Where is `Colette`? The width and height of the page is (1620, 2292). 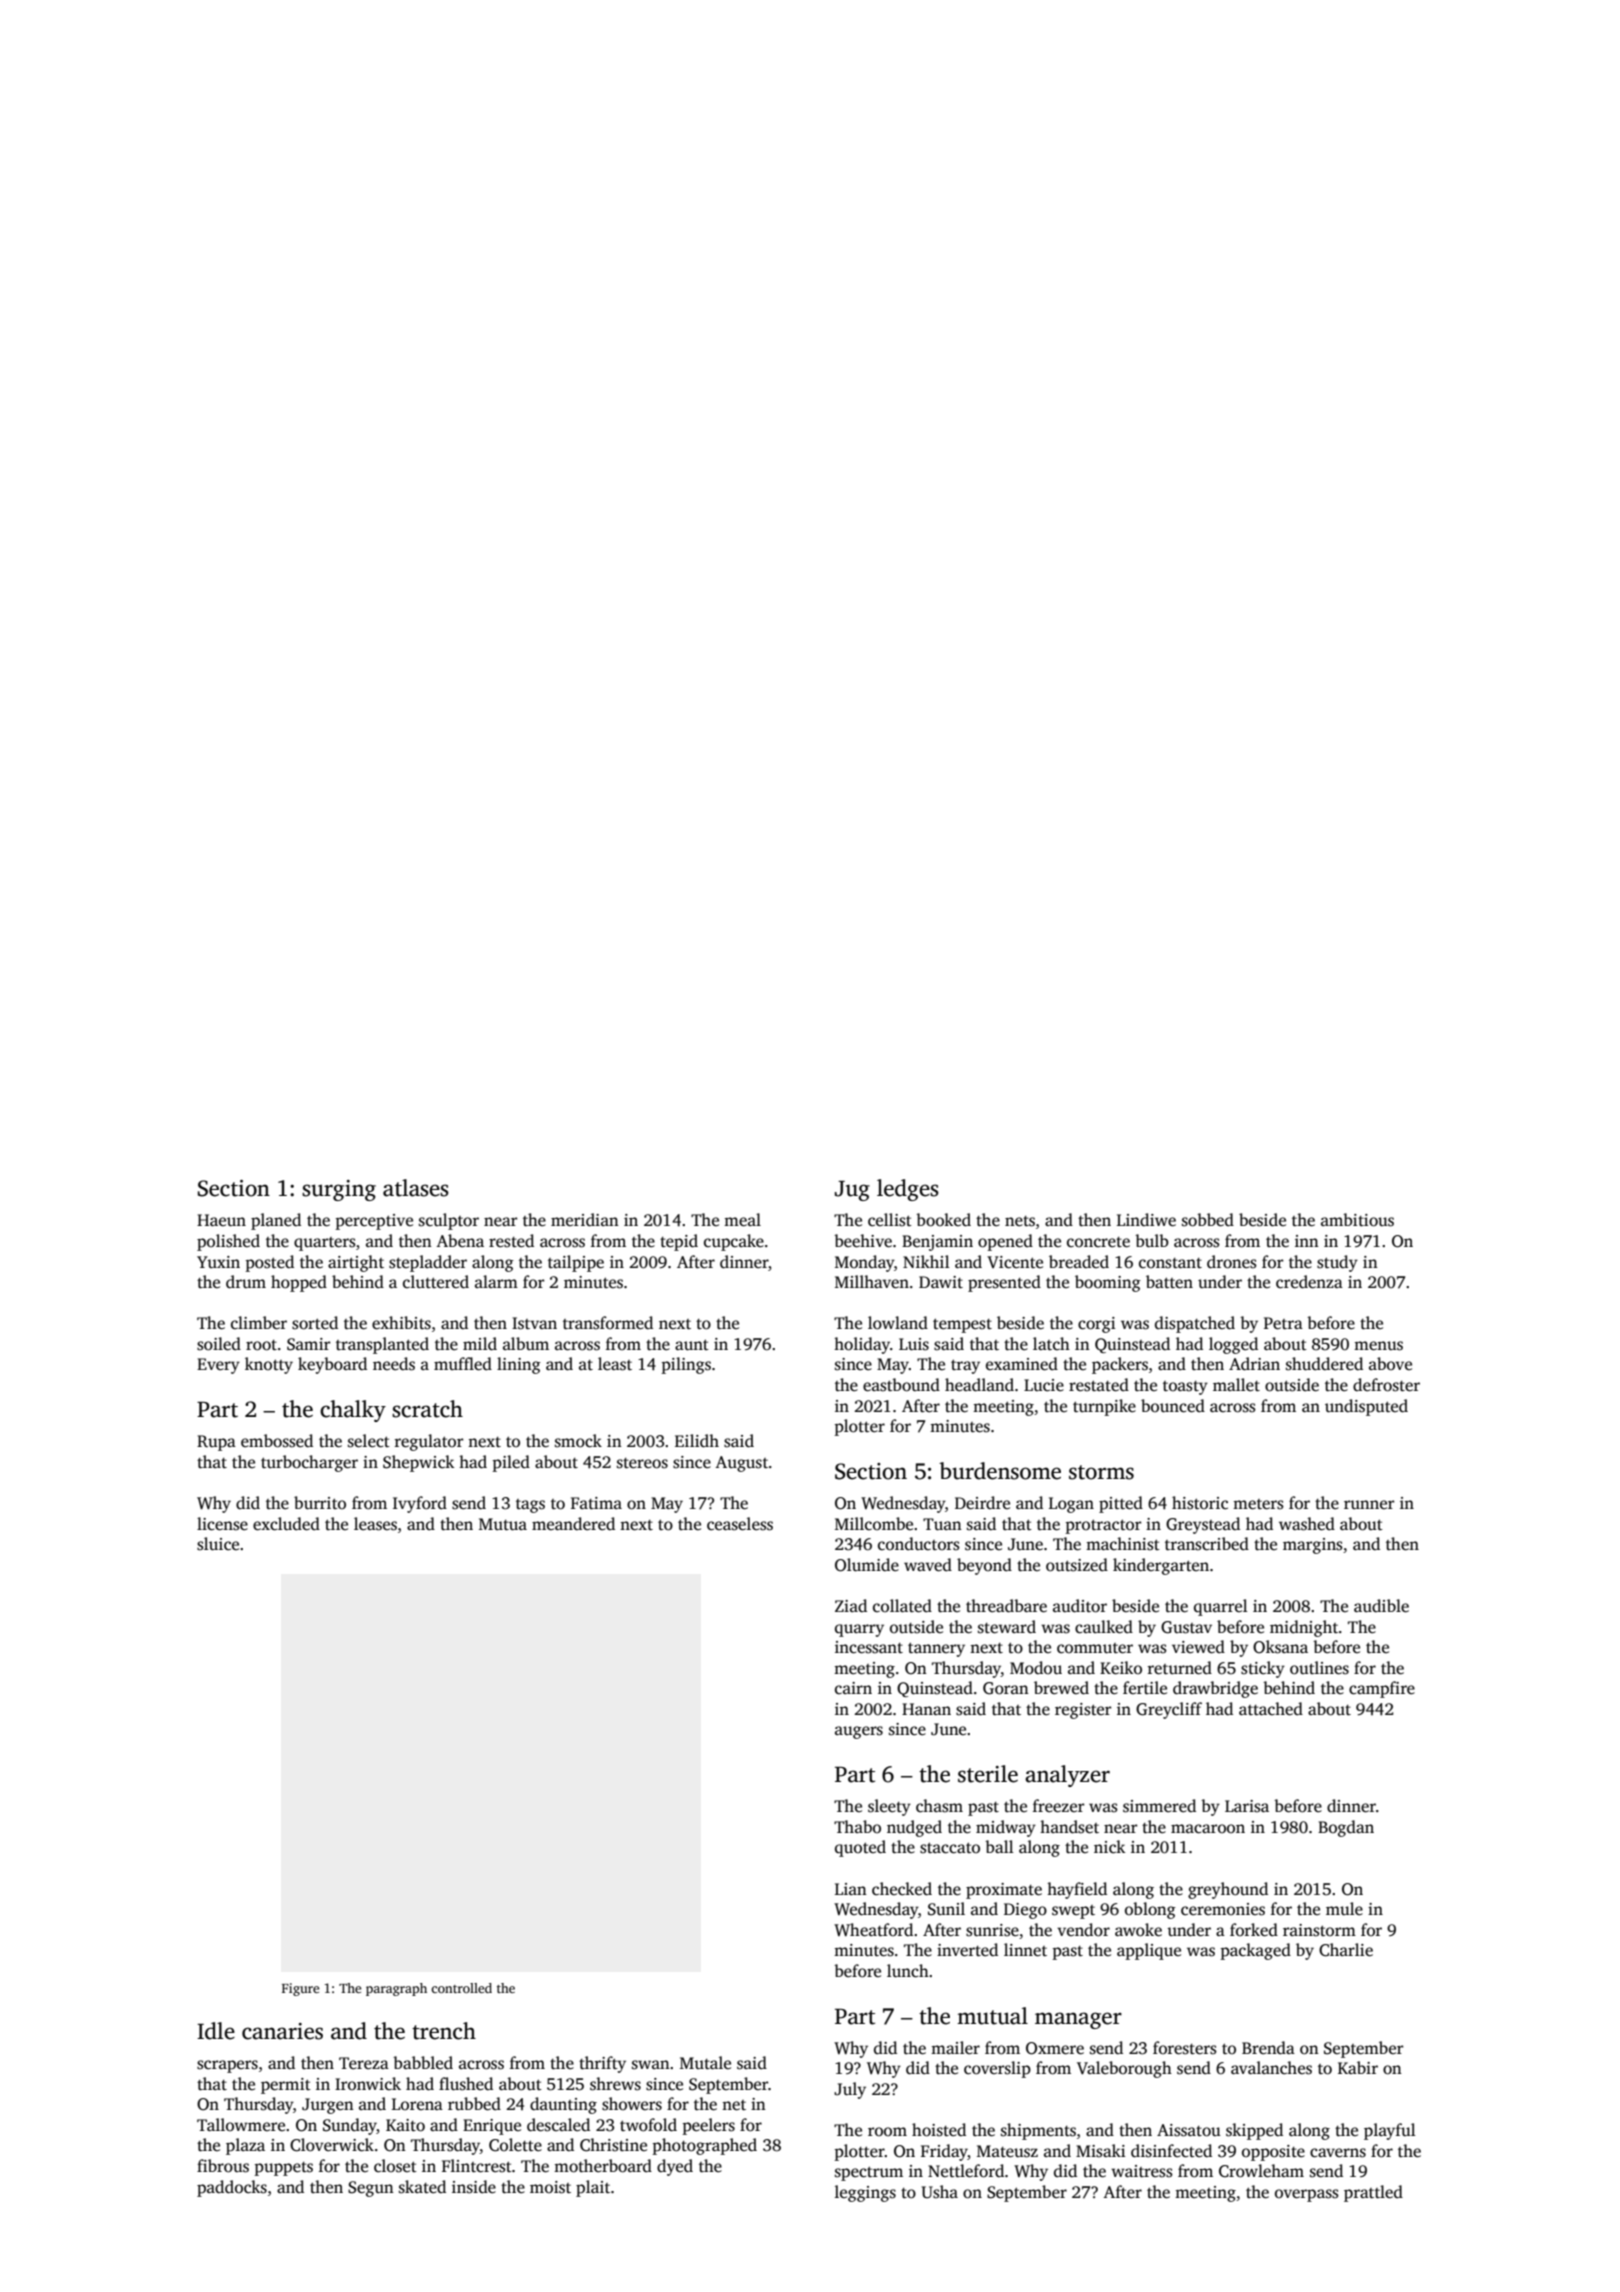 Colette is located at coordinates (515, 2145).
